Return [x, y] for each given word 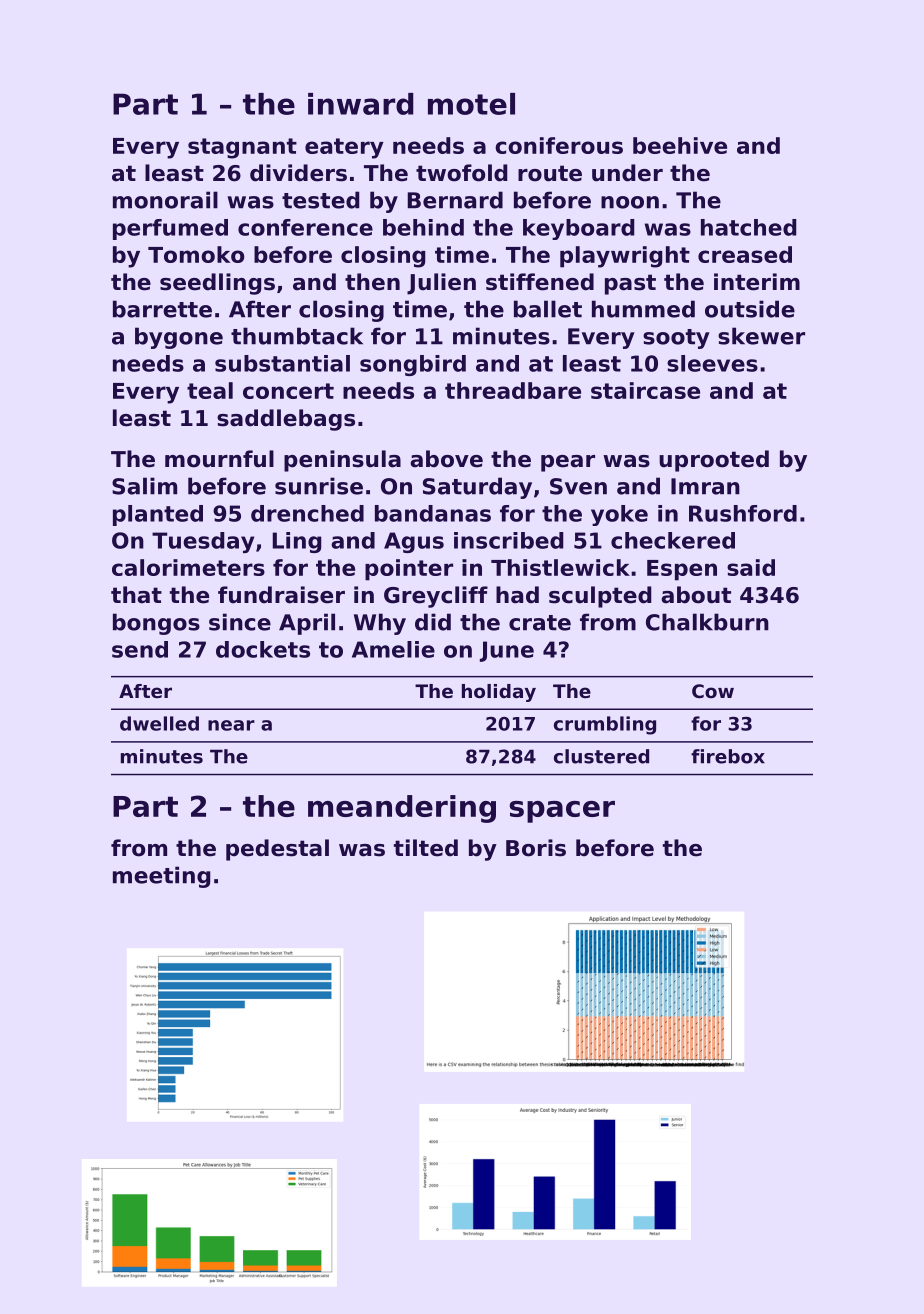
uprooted [714, 461]
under [627, 173]
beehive [680, 145]
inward [361, 104]
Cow [713, 691]
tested [321, 200]
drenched [307, 513]
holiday [499, 693]
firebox [728, 756]
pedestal [277, 850]
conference [305, 227]
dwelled [159, 723]
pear [568, 463]
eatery [344, 148]
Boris [536, 848]
